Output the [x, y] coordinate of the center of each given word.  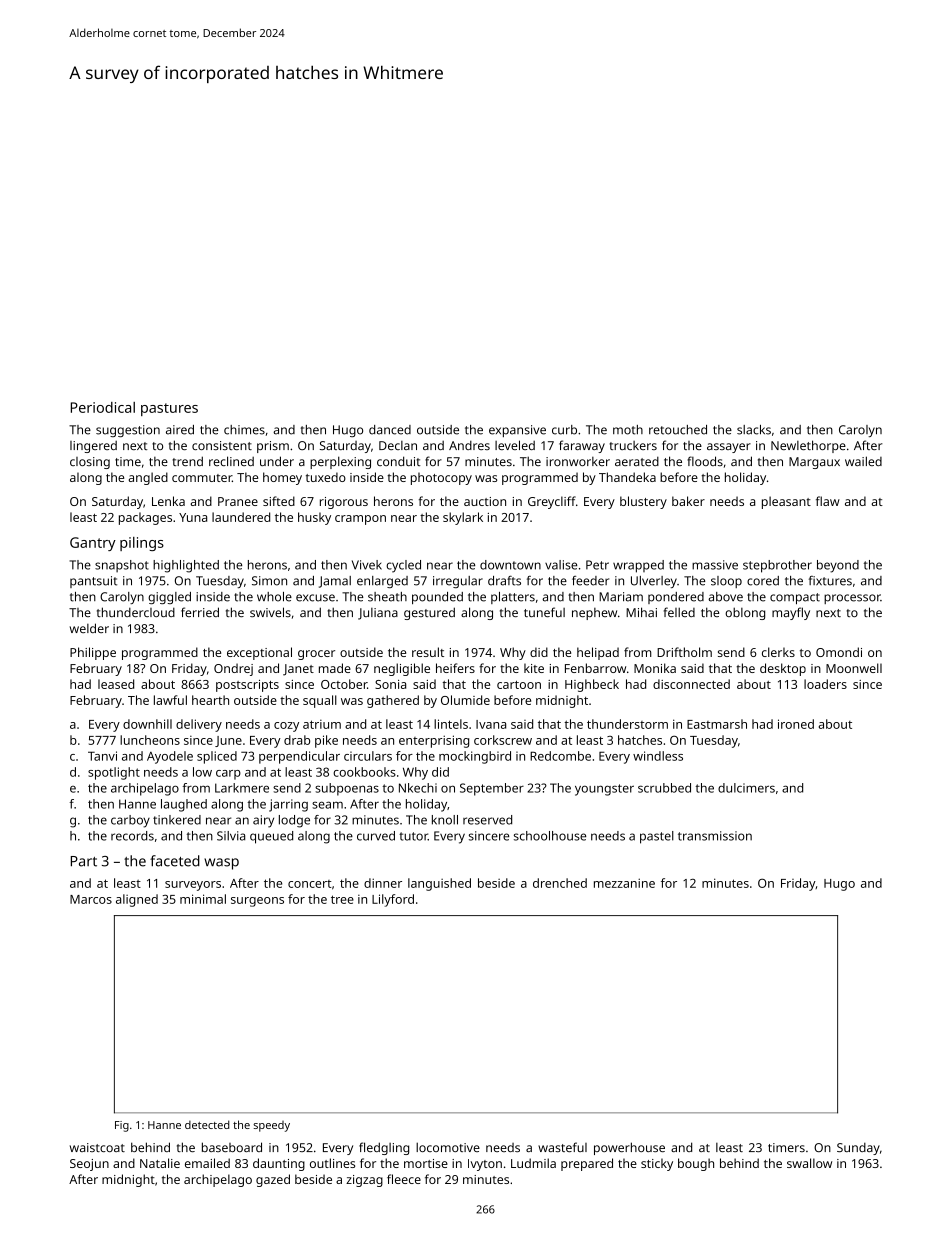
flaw [828, 501]
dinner [383, 883]
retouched [678, 430]
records [132, 836]
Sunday [858, 1148]
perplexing [340, 462]
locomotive [448, 1147]
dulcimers [746, 788]
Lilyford [393, 900]
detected [207, 1124]
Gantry [93, 544]
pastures [169, 409]
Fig [122, 1126]
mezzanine [624, 883]
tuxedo [326, 477]
